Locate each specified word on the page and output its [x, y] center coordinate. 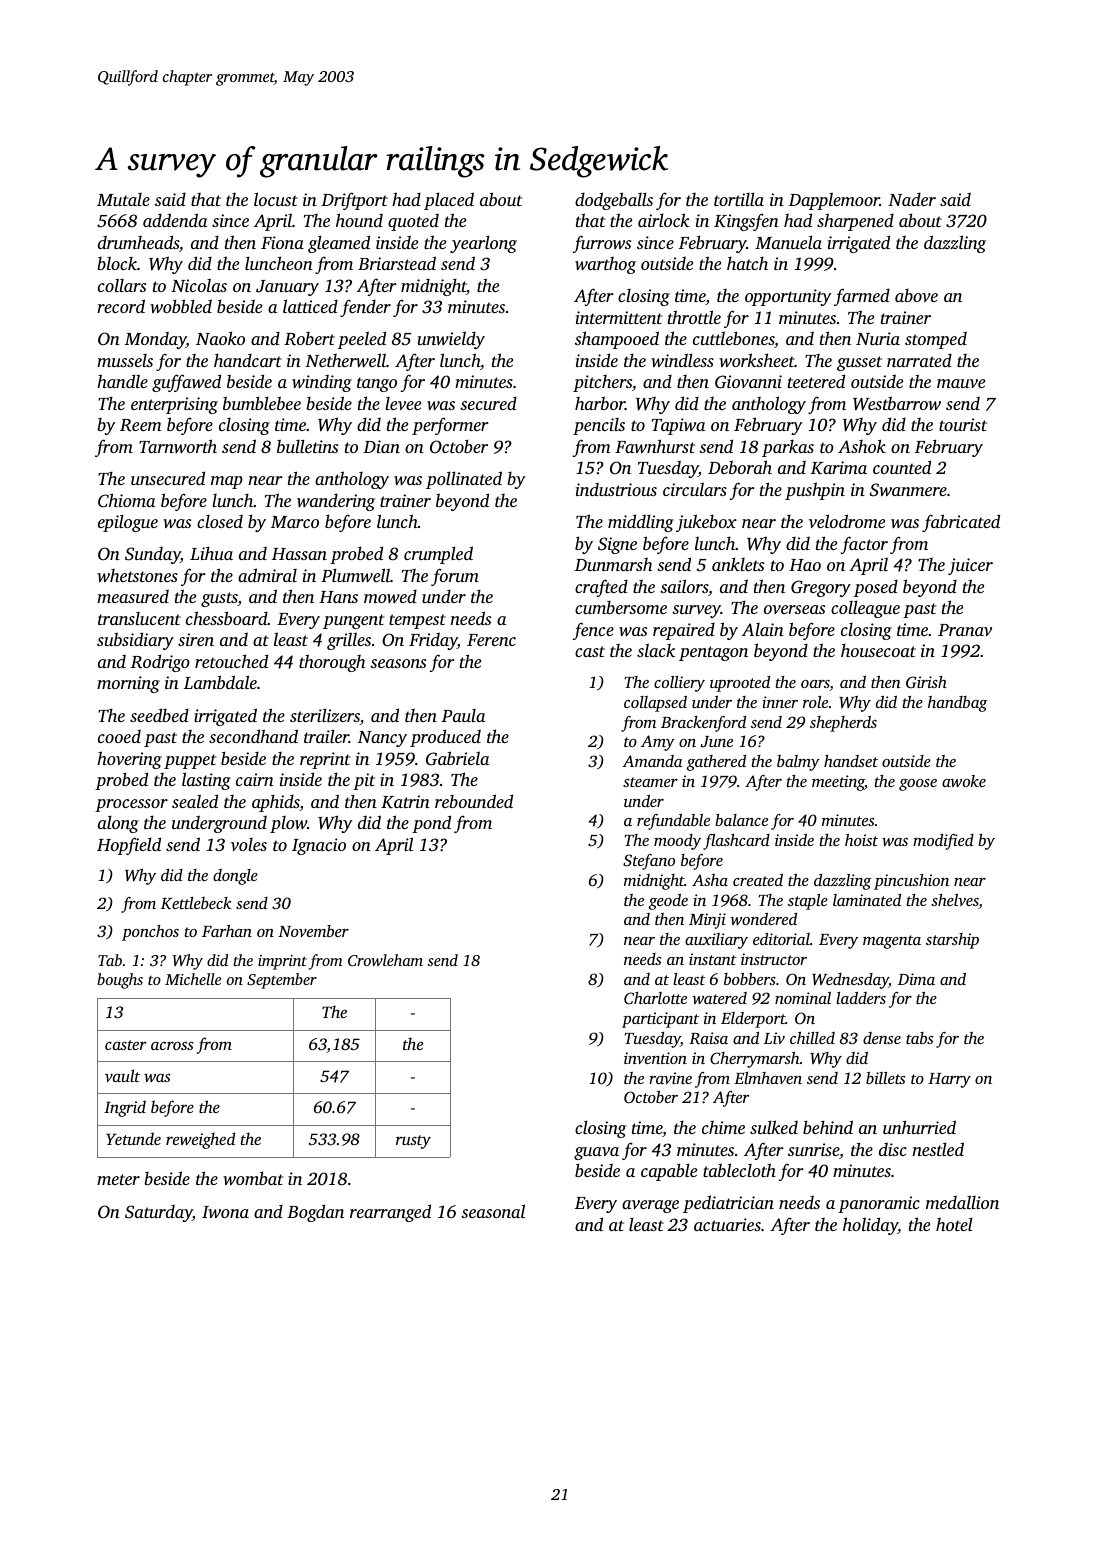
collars [122, 285]
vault [122, 1075]
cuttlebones [733, 338]
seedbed [159, 715]
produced [445, 738]
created [758, 880]
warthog [605, 265]
